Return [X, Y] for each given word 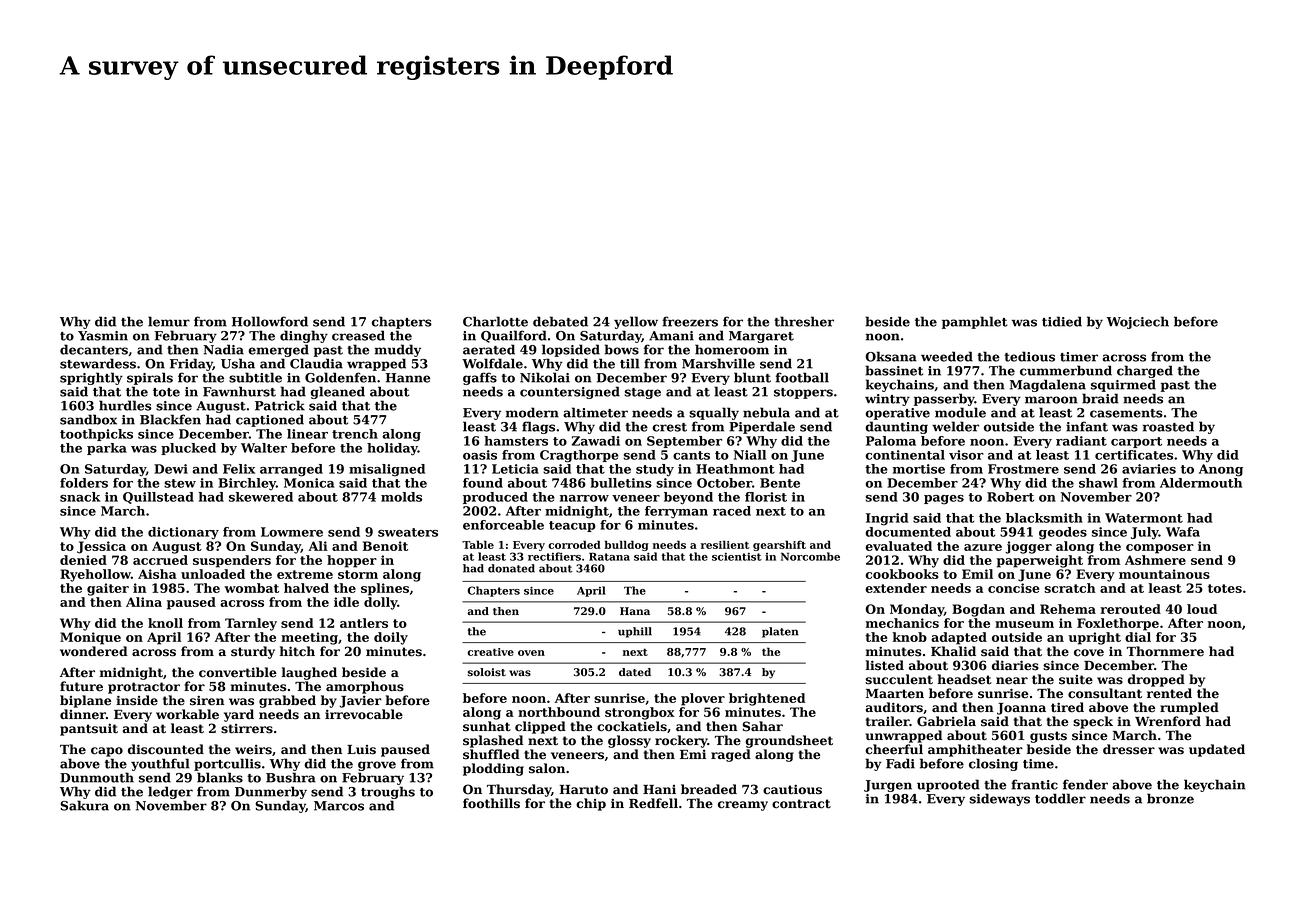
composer [1160, 549]
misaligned [387, 470]
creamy [743, 806]
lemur [169, 321]
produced [495, 498]
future [81, 686]
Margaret [761, 337]
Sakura [84, 805]
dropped [1156, 680]
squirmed [1123, 385]
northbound [559, 712]
